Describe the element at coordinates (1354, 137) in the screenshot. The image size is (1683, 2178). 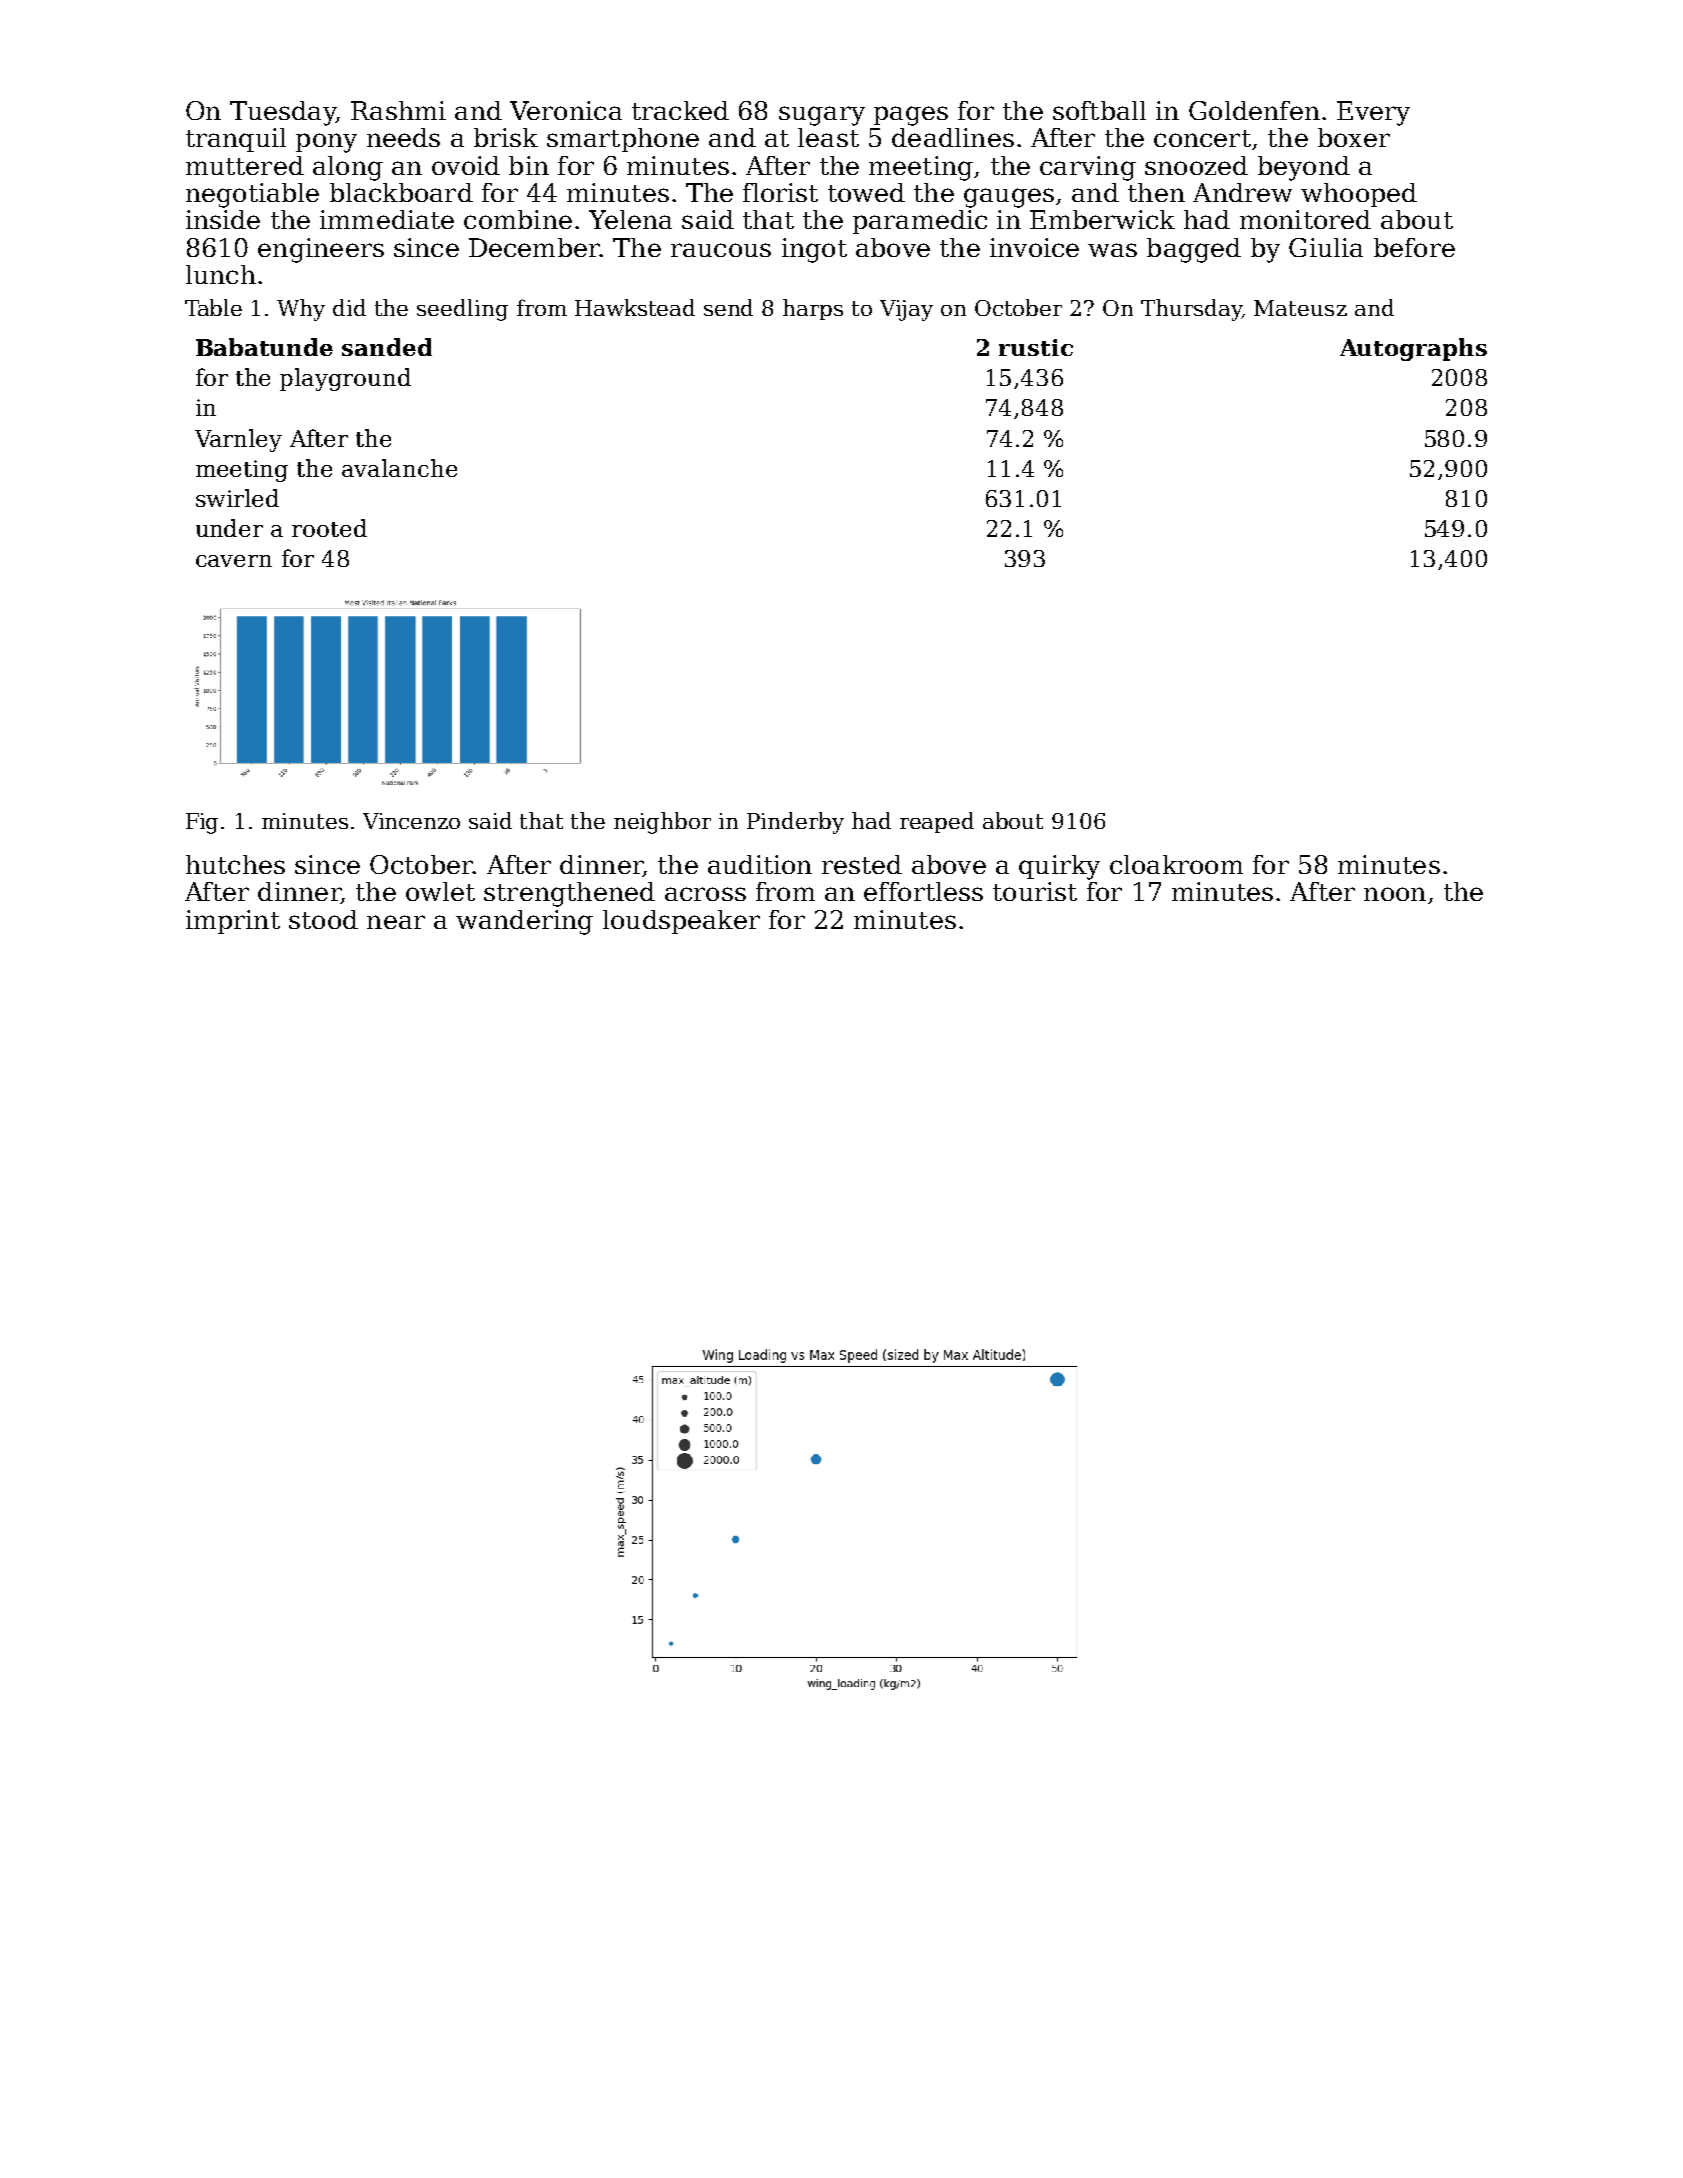
I see `boxer` at that location.
